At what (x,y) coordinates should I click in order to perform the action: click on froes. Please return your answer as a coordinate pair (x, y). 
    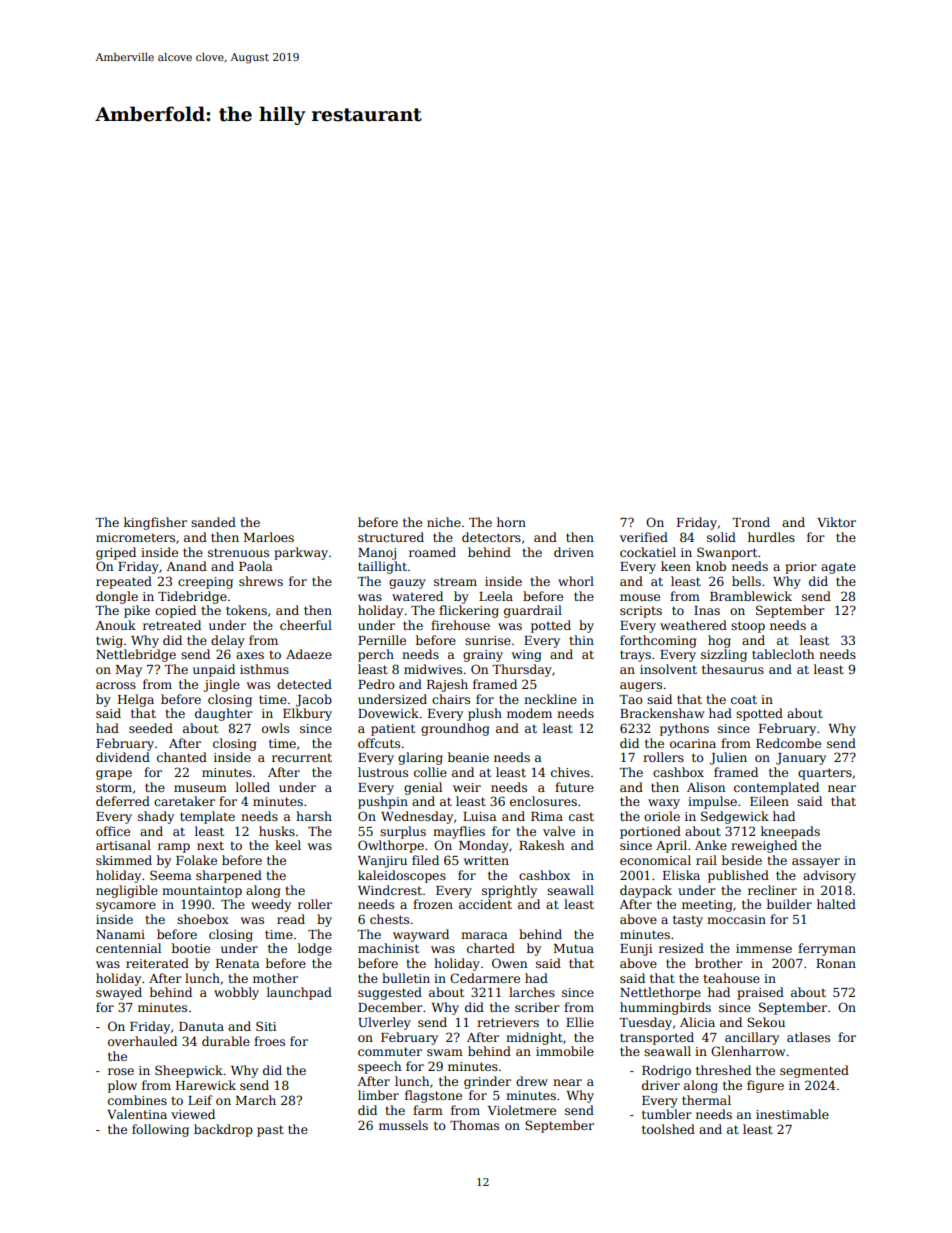
    Looking at the image, I should click on (269, 1041).
